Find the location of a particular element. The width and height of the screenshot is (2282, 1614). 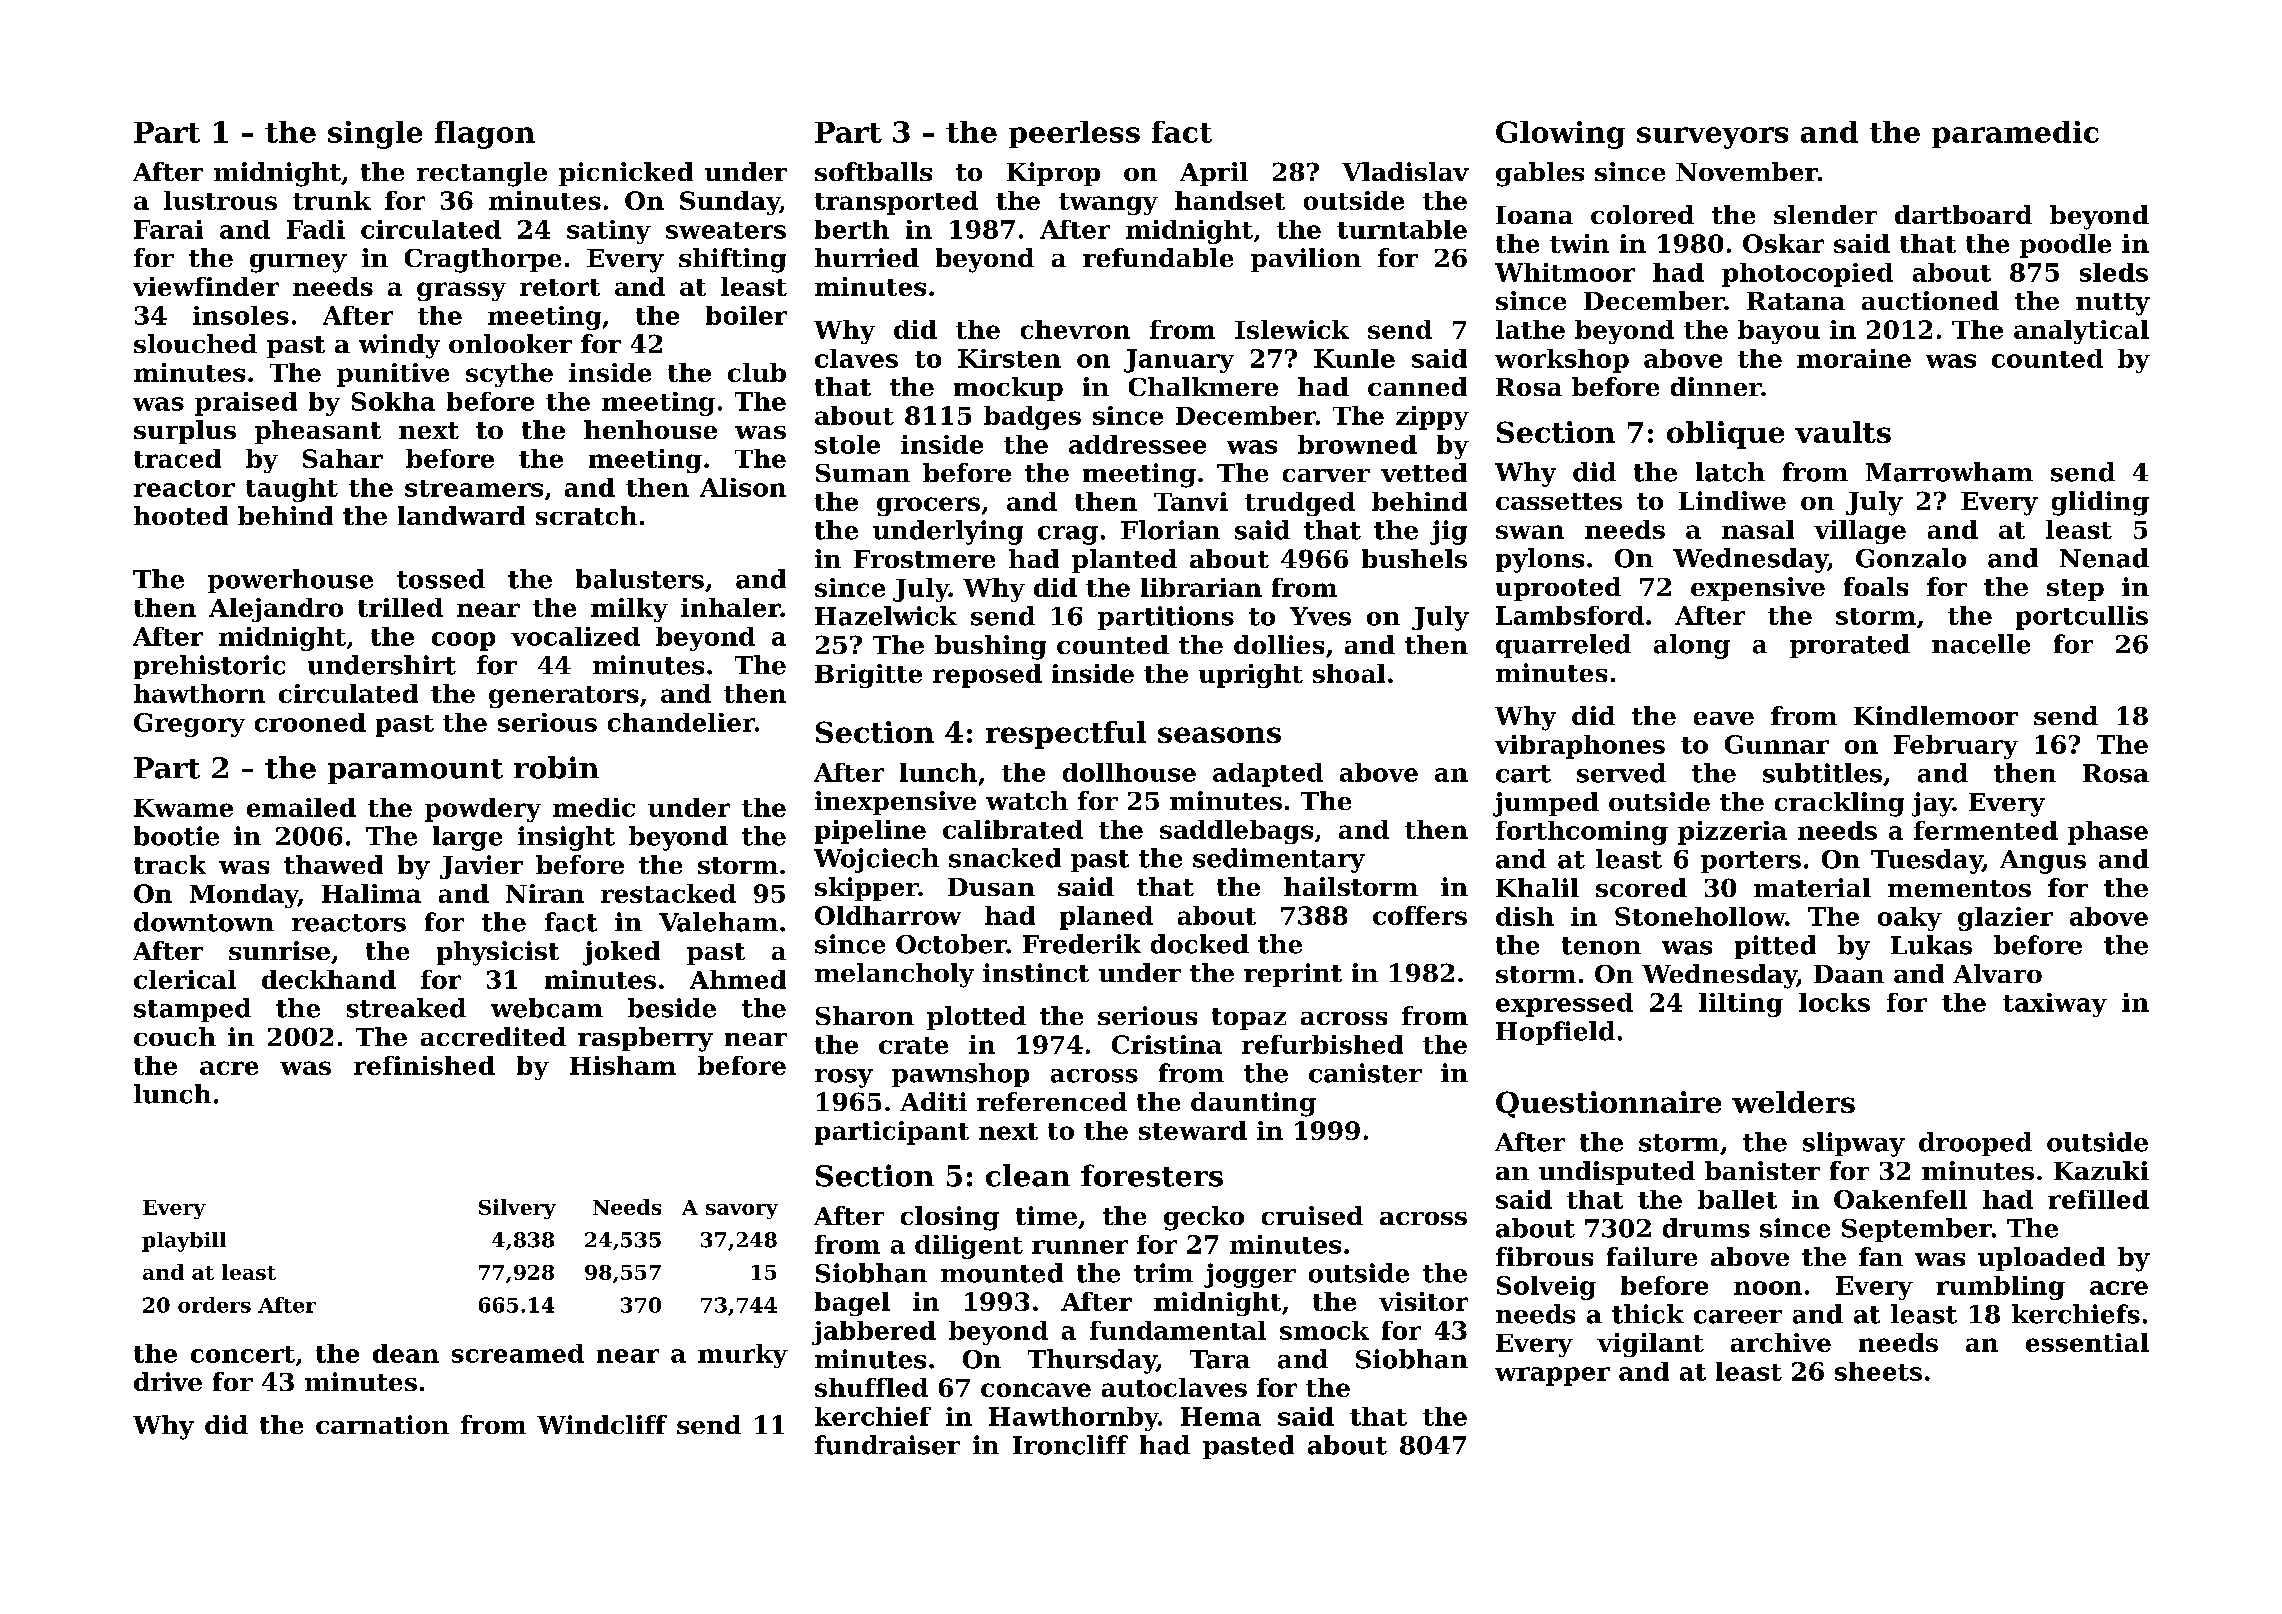

Glowing is located at coordinates (1560, 135).
